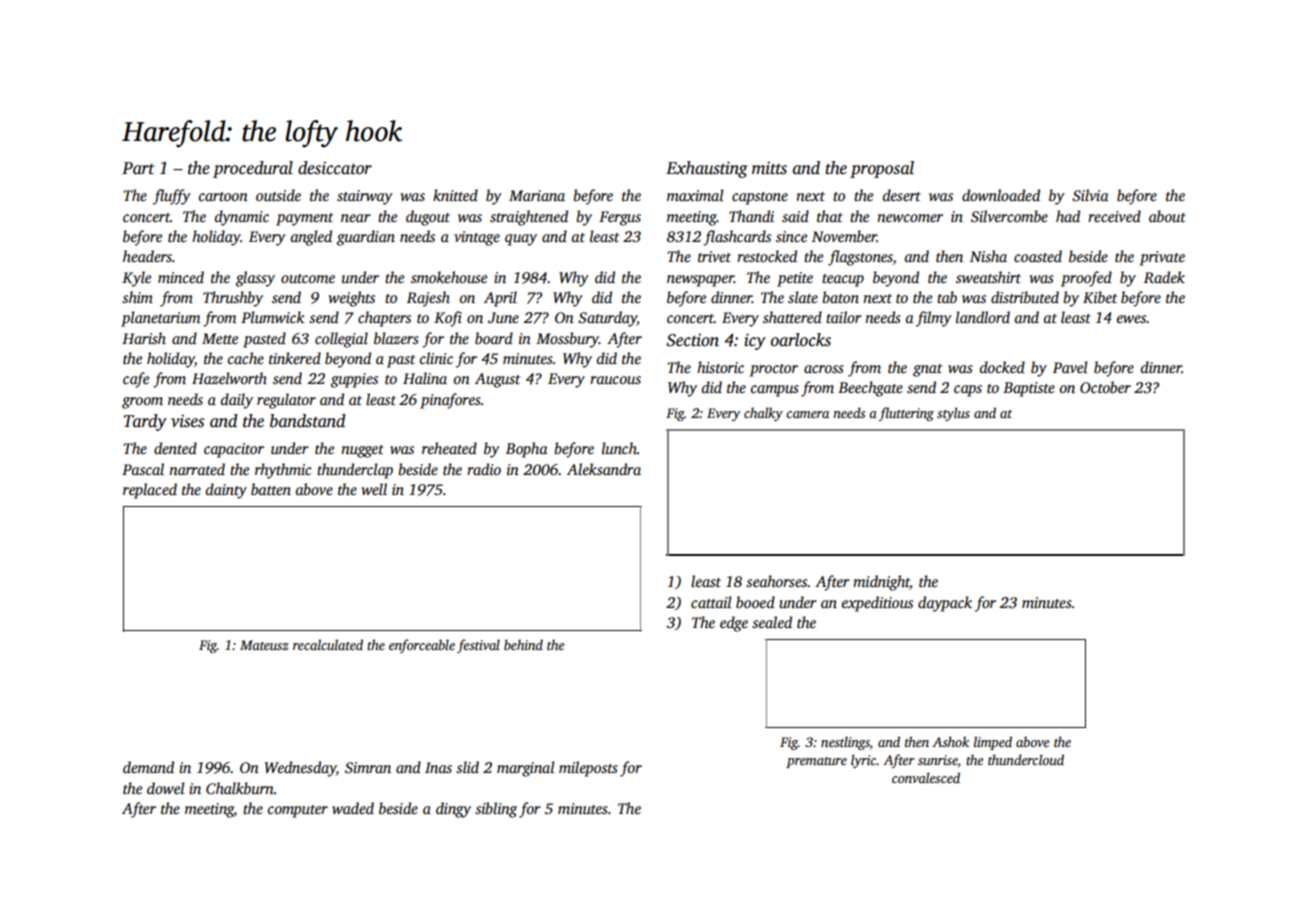 This screenshot has height=924, width=1308. What do you see at coordinates (368, 768) in the screenshot?
I see `Simran` at bounding box center [368, 768].
